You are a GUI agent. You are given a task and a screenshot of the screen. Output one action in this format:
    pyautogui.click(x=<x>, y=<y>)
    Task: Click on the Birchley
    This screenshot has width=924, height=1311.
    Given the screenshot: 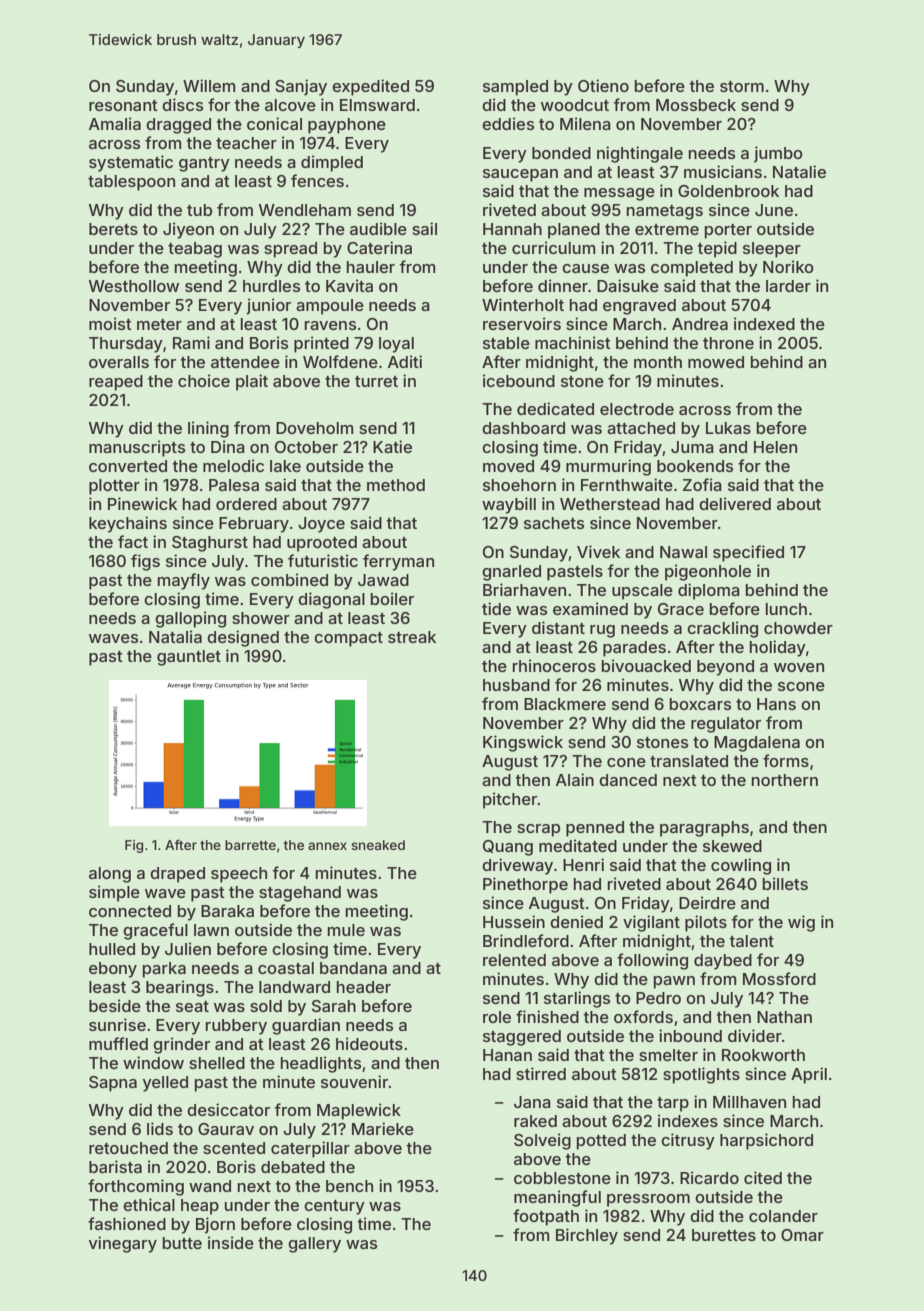 What is the action you would take?
    pyautogui.click(x=587, y=1236)
